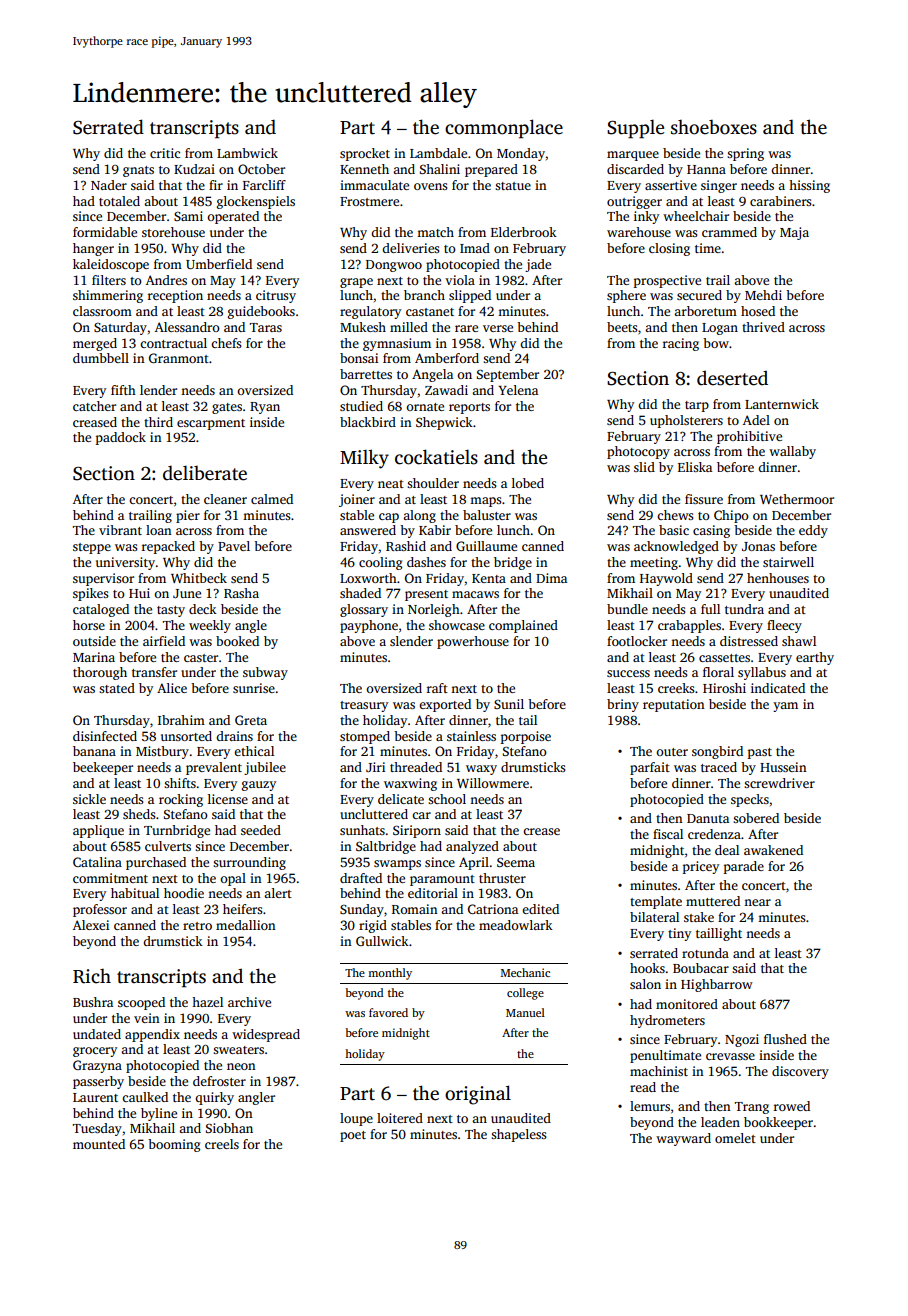 The height and width of the screenshot is (1316, 908). I want to click on Bushra, so click(93, 1002).
